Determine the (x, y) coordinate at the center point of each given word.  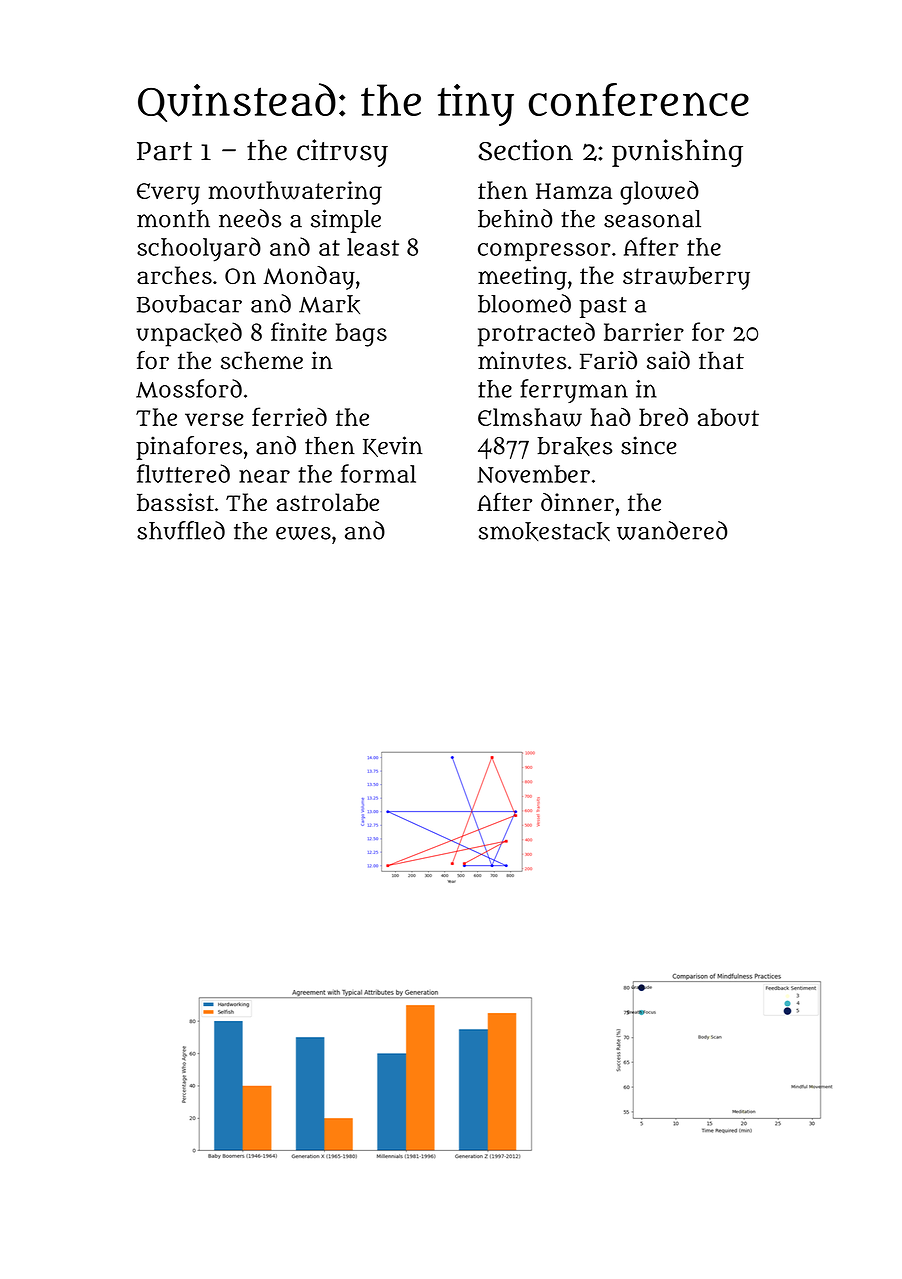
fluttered (183, 473)
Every (168, 194)
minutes (522, 360)
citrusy (342, 153)
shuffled (181, 530)
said (668, 360)
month (173, 219)
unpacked (189, 334)
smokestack (544, 531)
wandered (672, 530)
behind (515, 218)
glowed (659, 193)
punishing (677, 153)
